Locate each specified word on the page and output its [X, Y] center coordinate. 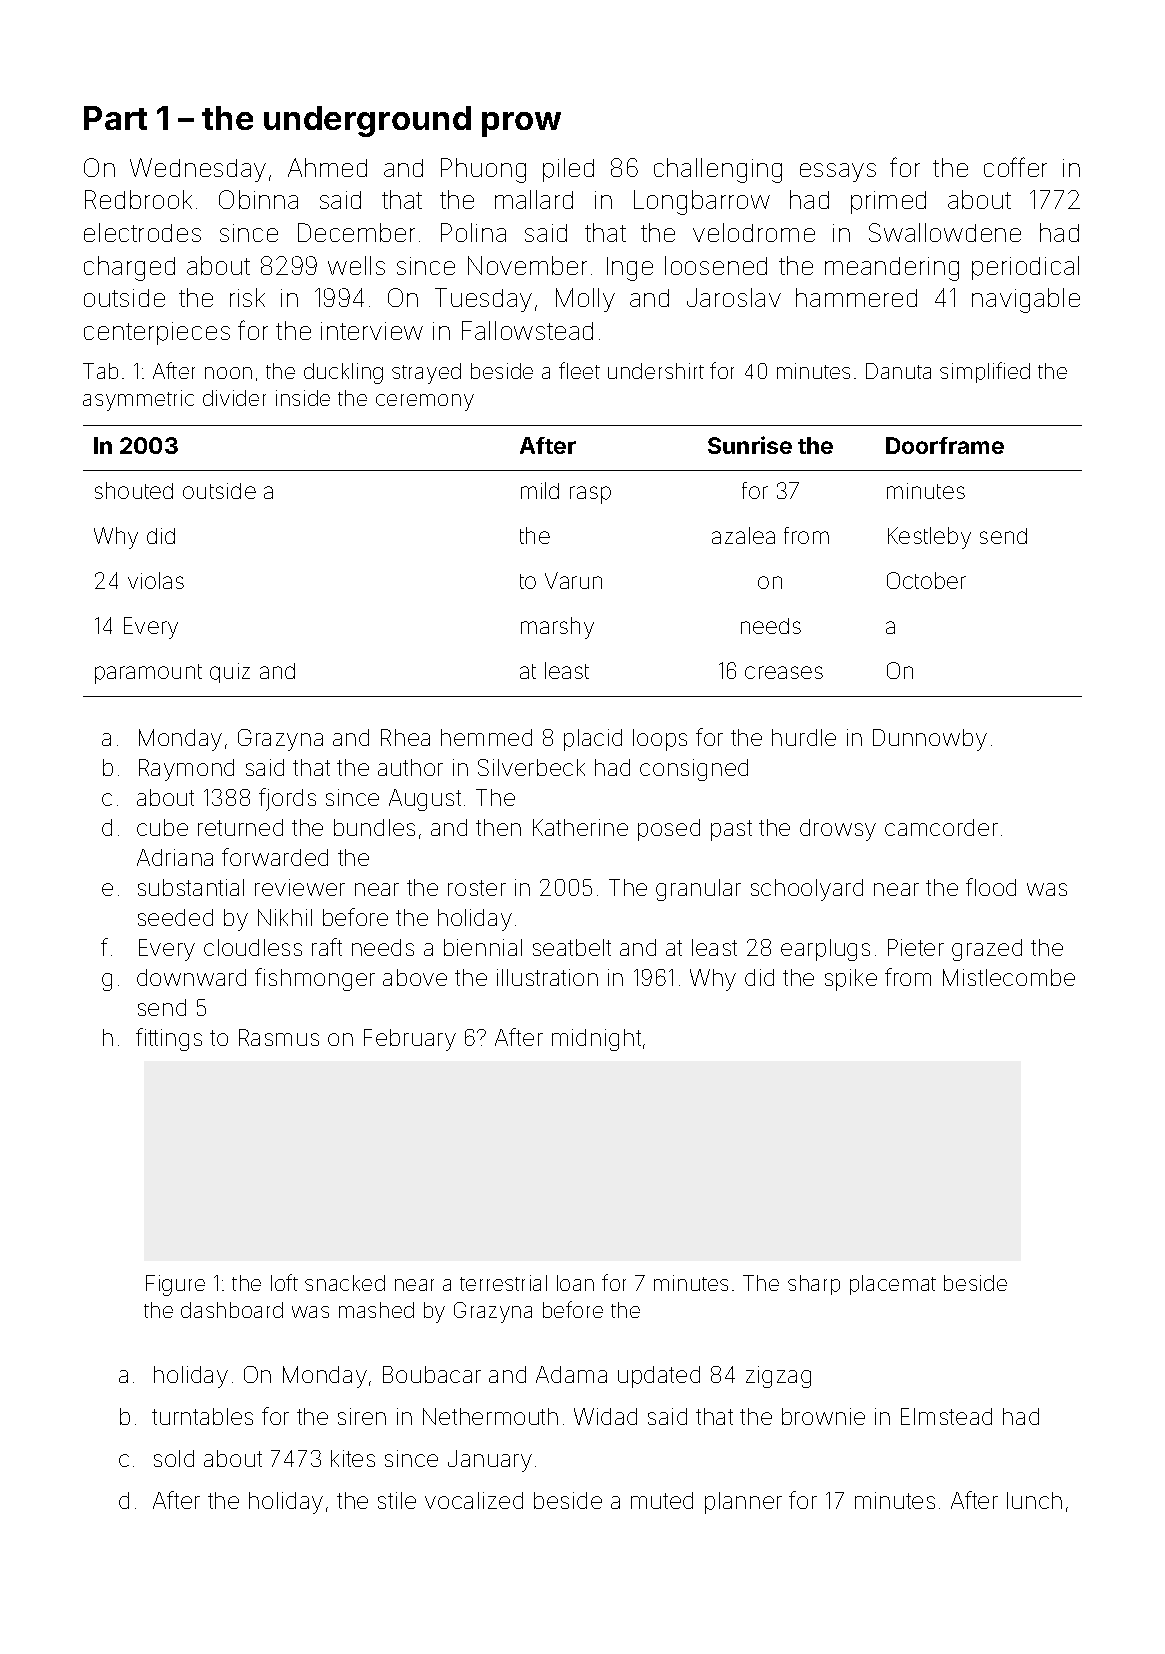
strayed [426, 373]
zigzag [778, 1377]
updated [659, 1377]
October [926, 580]
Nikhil [285, 917]
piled [568, 170]
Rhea [405, 737]
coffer [1015, 167]
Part [115, 118]
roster [477, 888]
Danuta [898, 371]
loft [284, 1282]
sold [174, 1458]
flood [991, 887]
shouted [134, 490]
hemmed [486, 737]
